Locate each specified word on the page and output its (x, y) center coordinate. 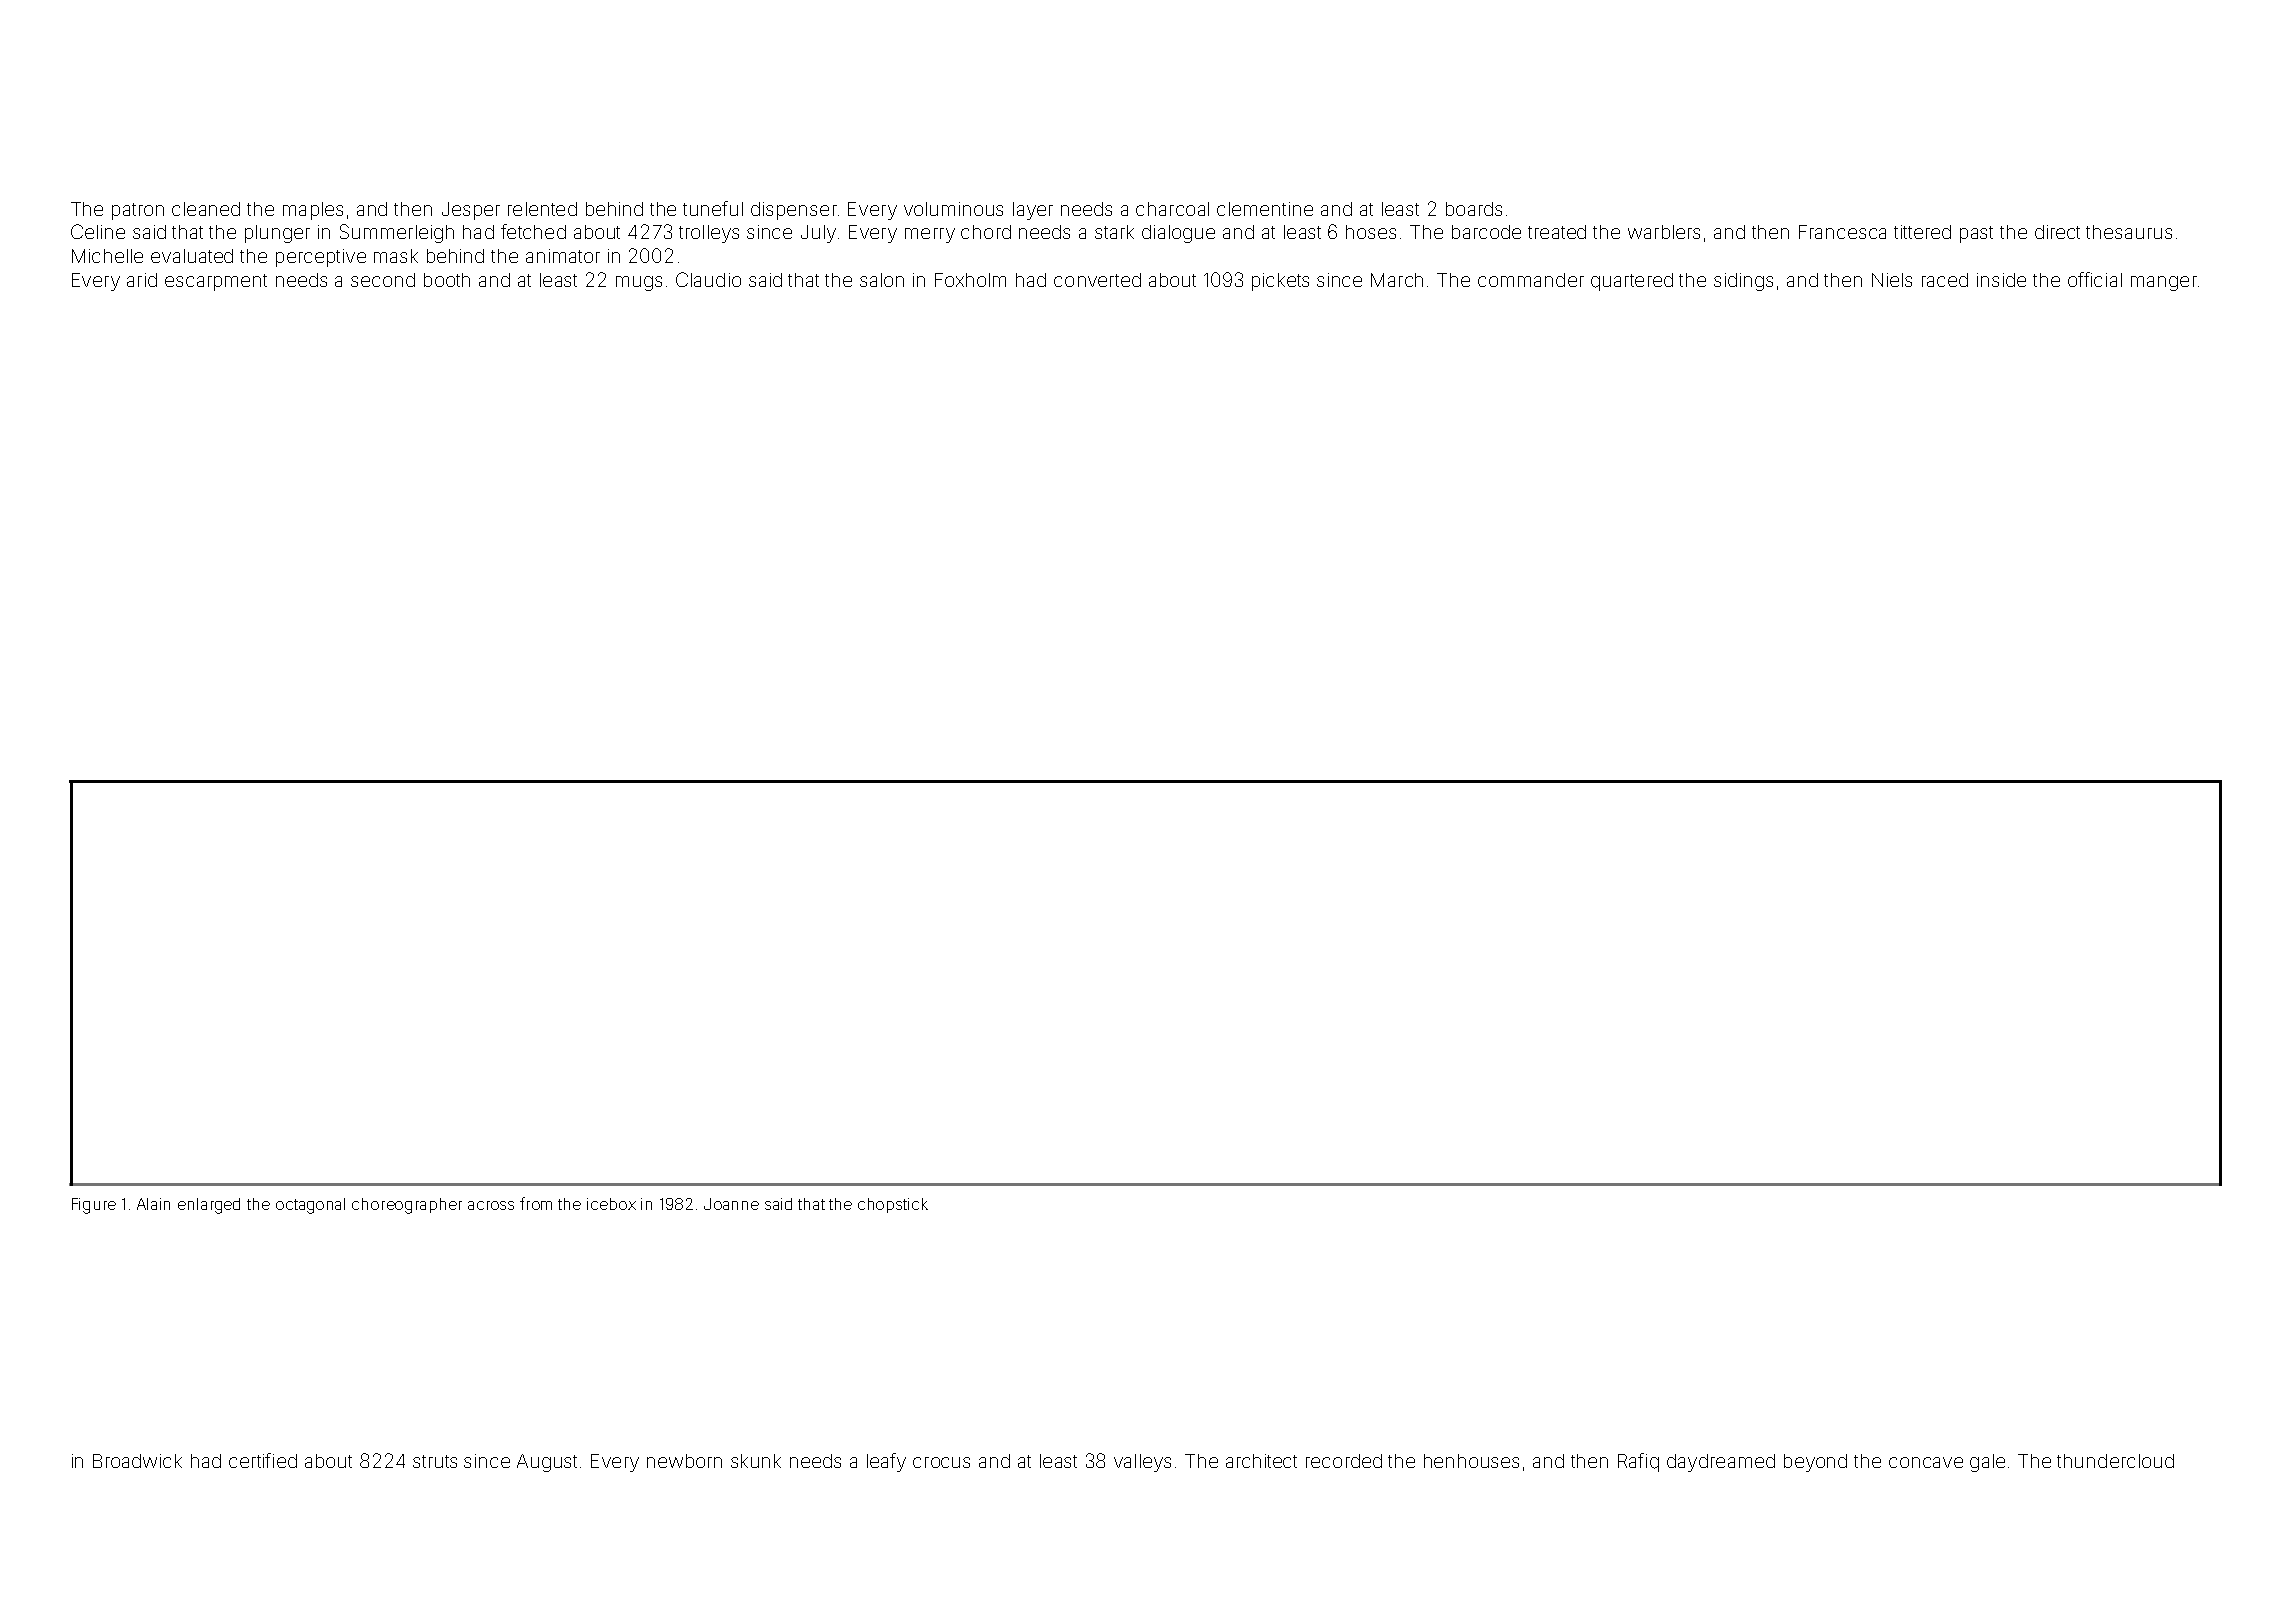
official (2095, 279)
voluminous (953, 209)
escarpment (216, 282)
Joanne (731, 1204)
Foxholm (970, 280)
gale (1987, 1463)
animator (563, 256)
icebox (611, 1204)
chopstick (893, 1205)
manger (2164, 283)
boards (1474, 209)
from (536, 1203)
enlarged (209, 1206)
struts (435, 1461)
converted (1097, 280)
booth (447, 280)
